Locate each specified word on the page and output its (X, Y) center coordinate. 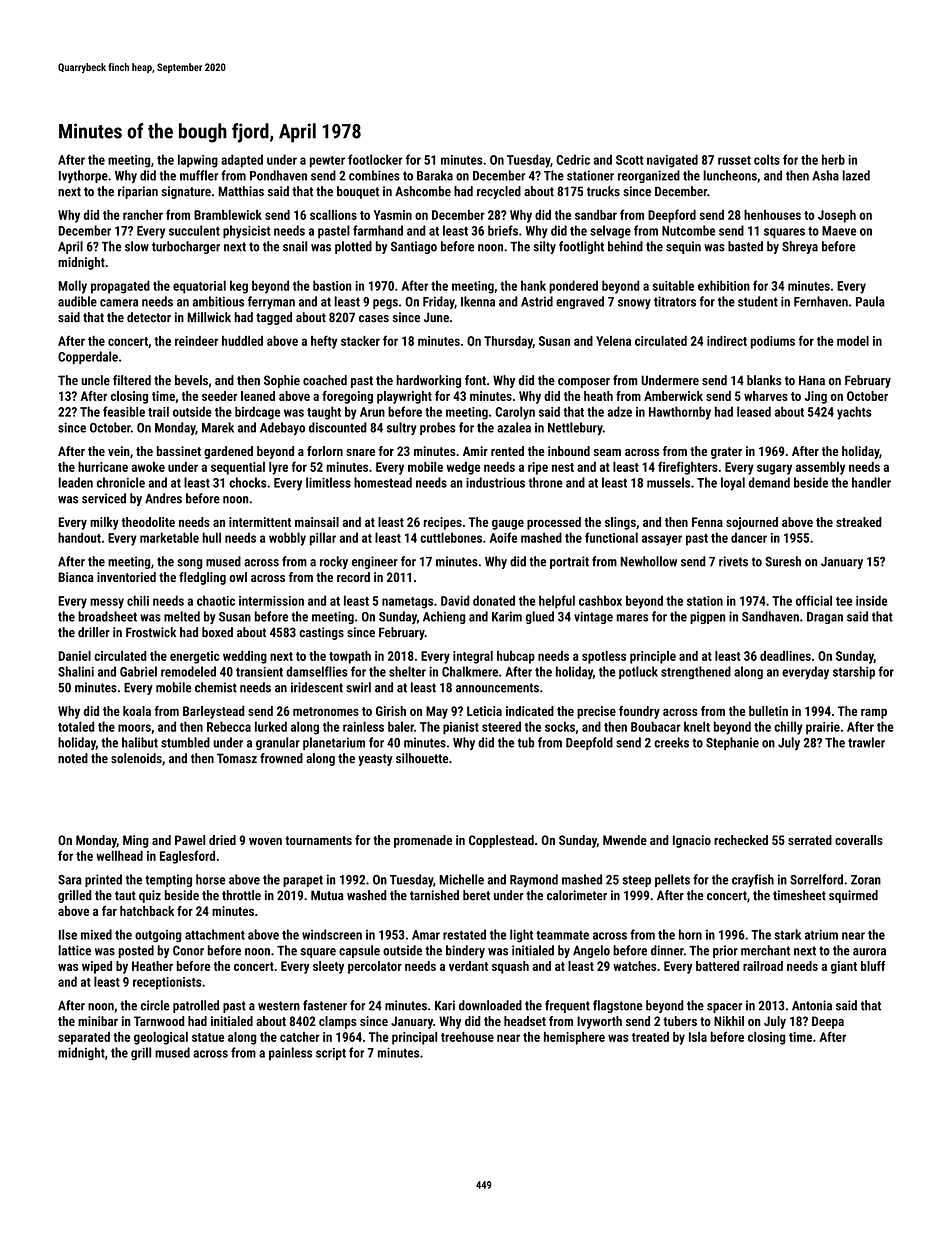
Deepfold (589, 743)
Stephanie (732, 743)
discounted (338, 427)
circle (155, 1005)
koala (137, 711)
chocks (248, 482)
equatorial (199, 287)
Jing (815, 397)
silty (544, 247)
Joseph (837, 216)
